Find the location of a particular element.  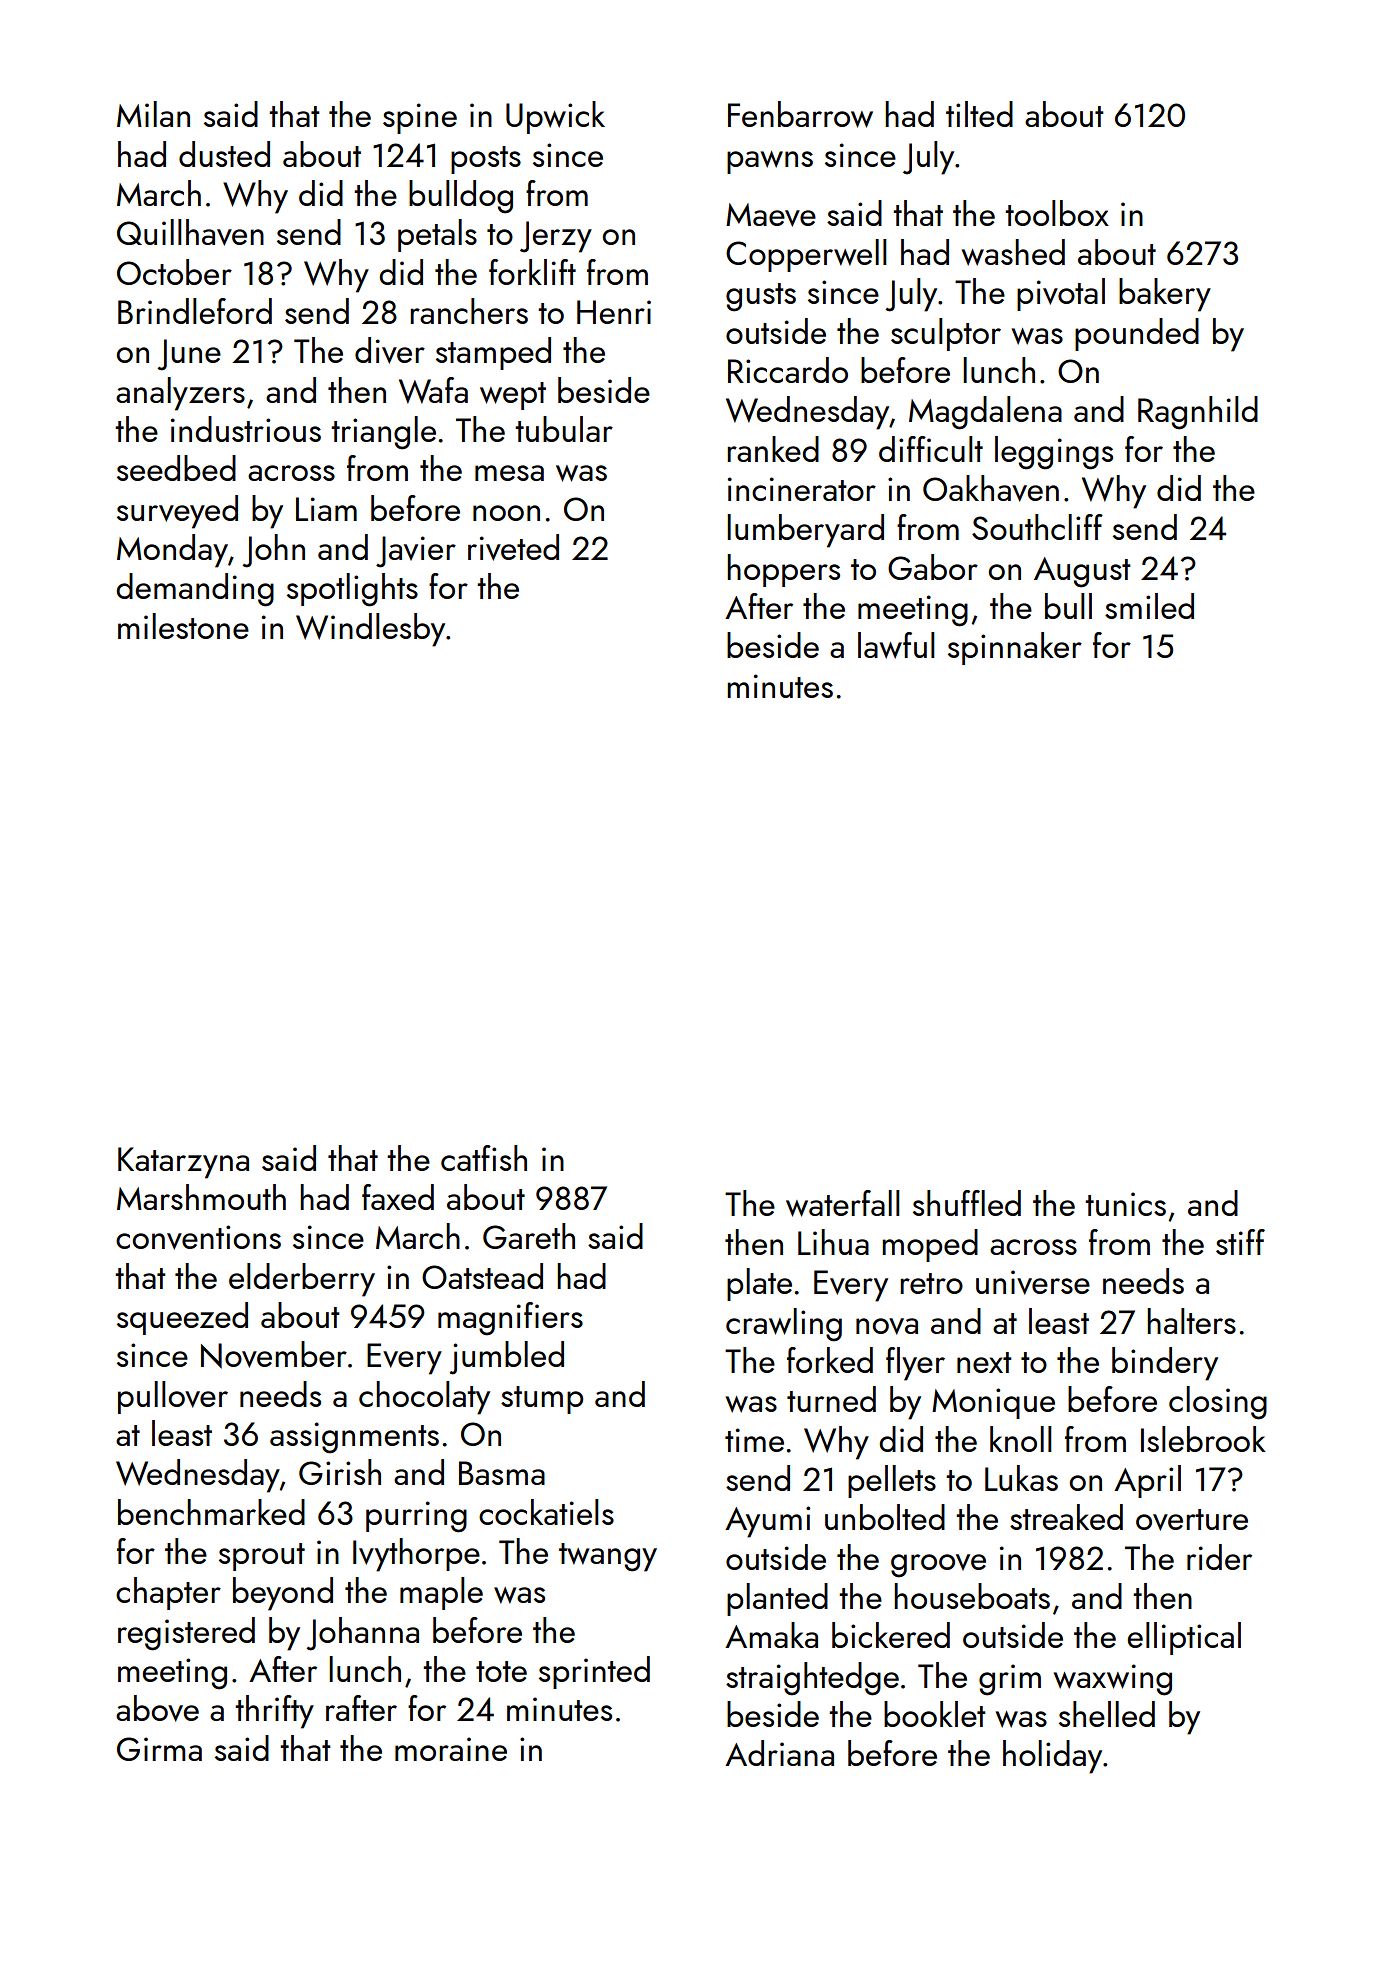

John is located at coordinates (273, 551).
